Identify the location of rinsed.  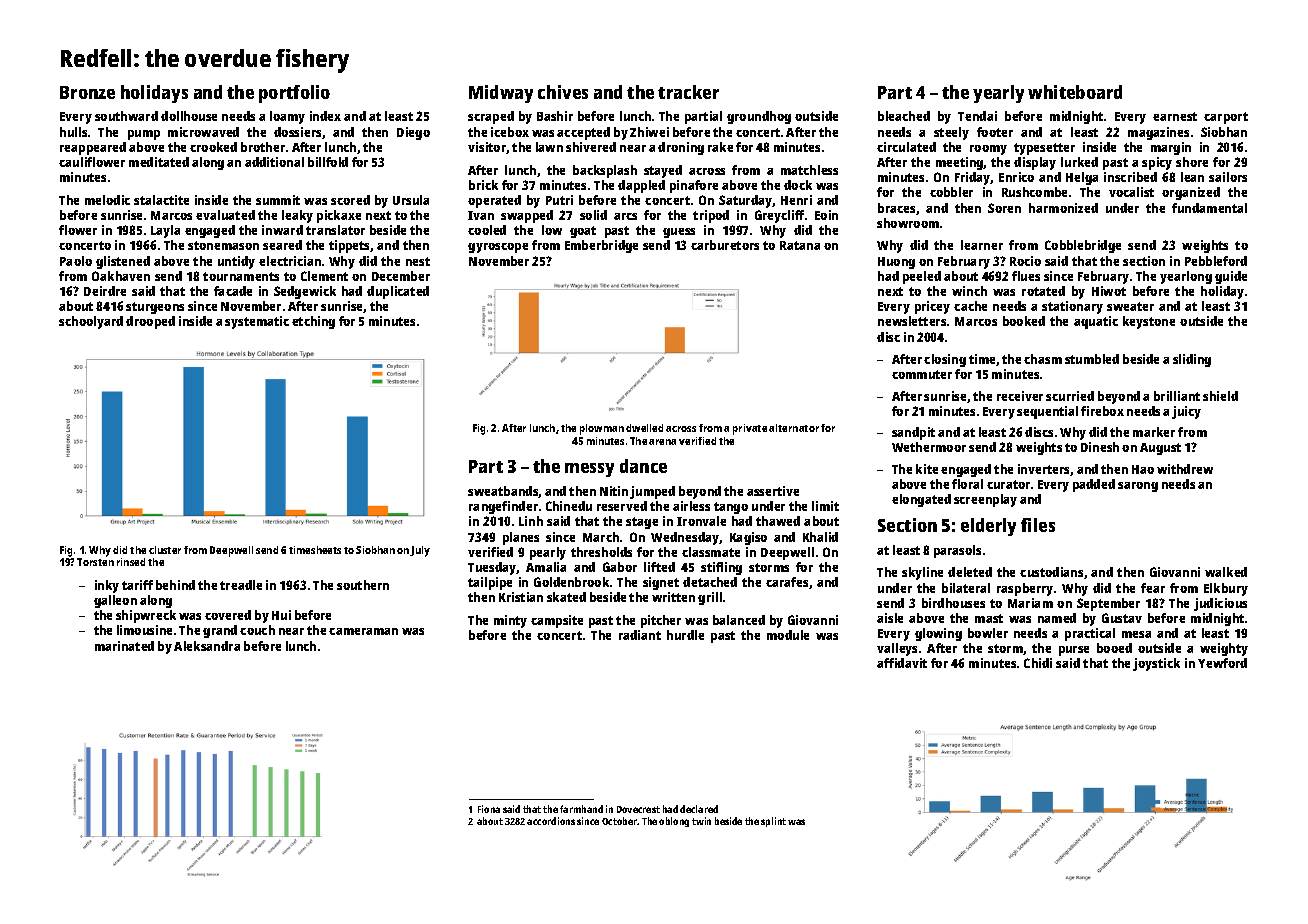
(131, 562).
